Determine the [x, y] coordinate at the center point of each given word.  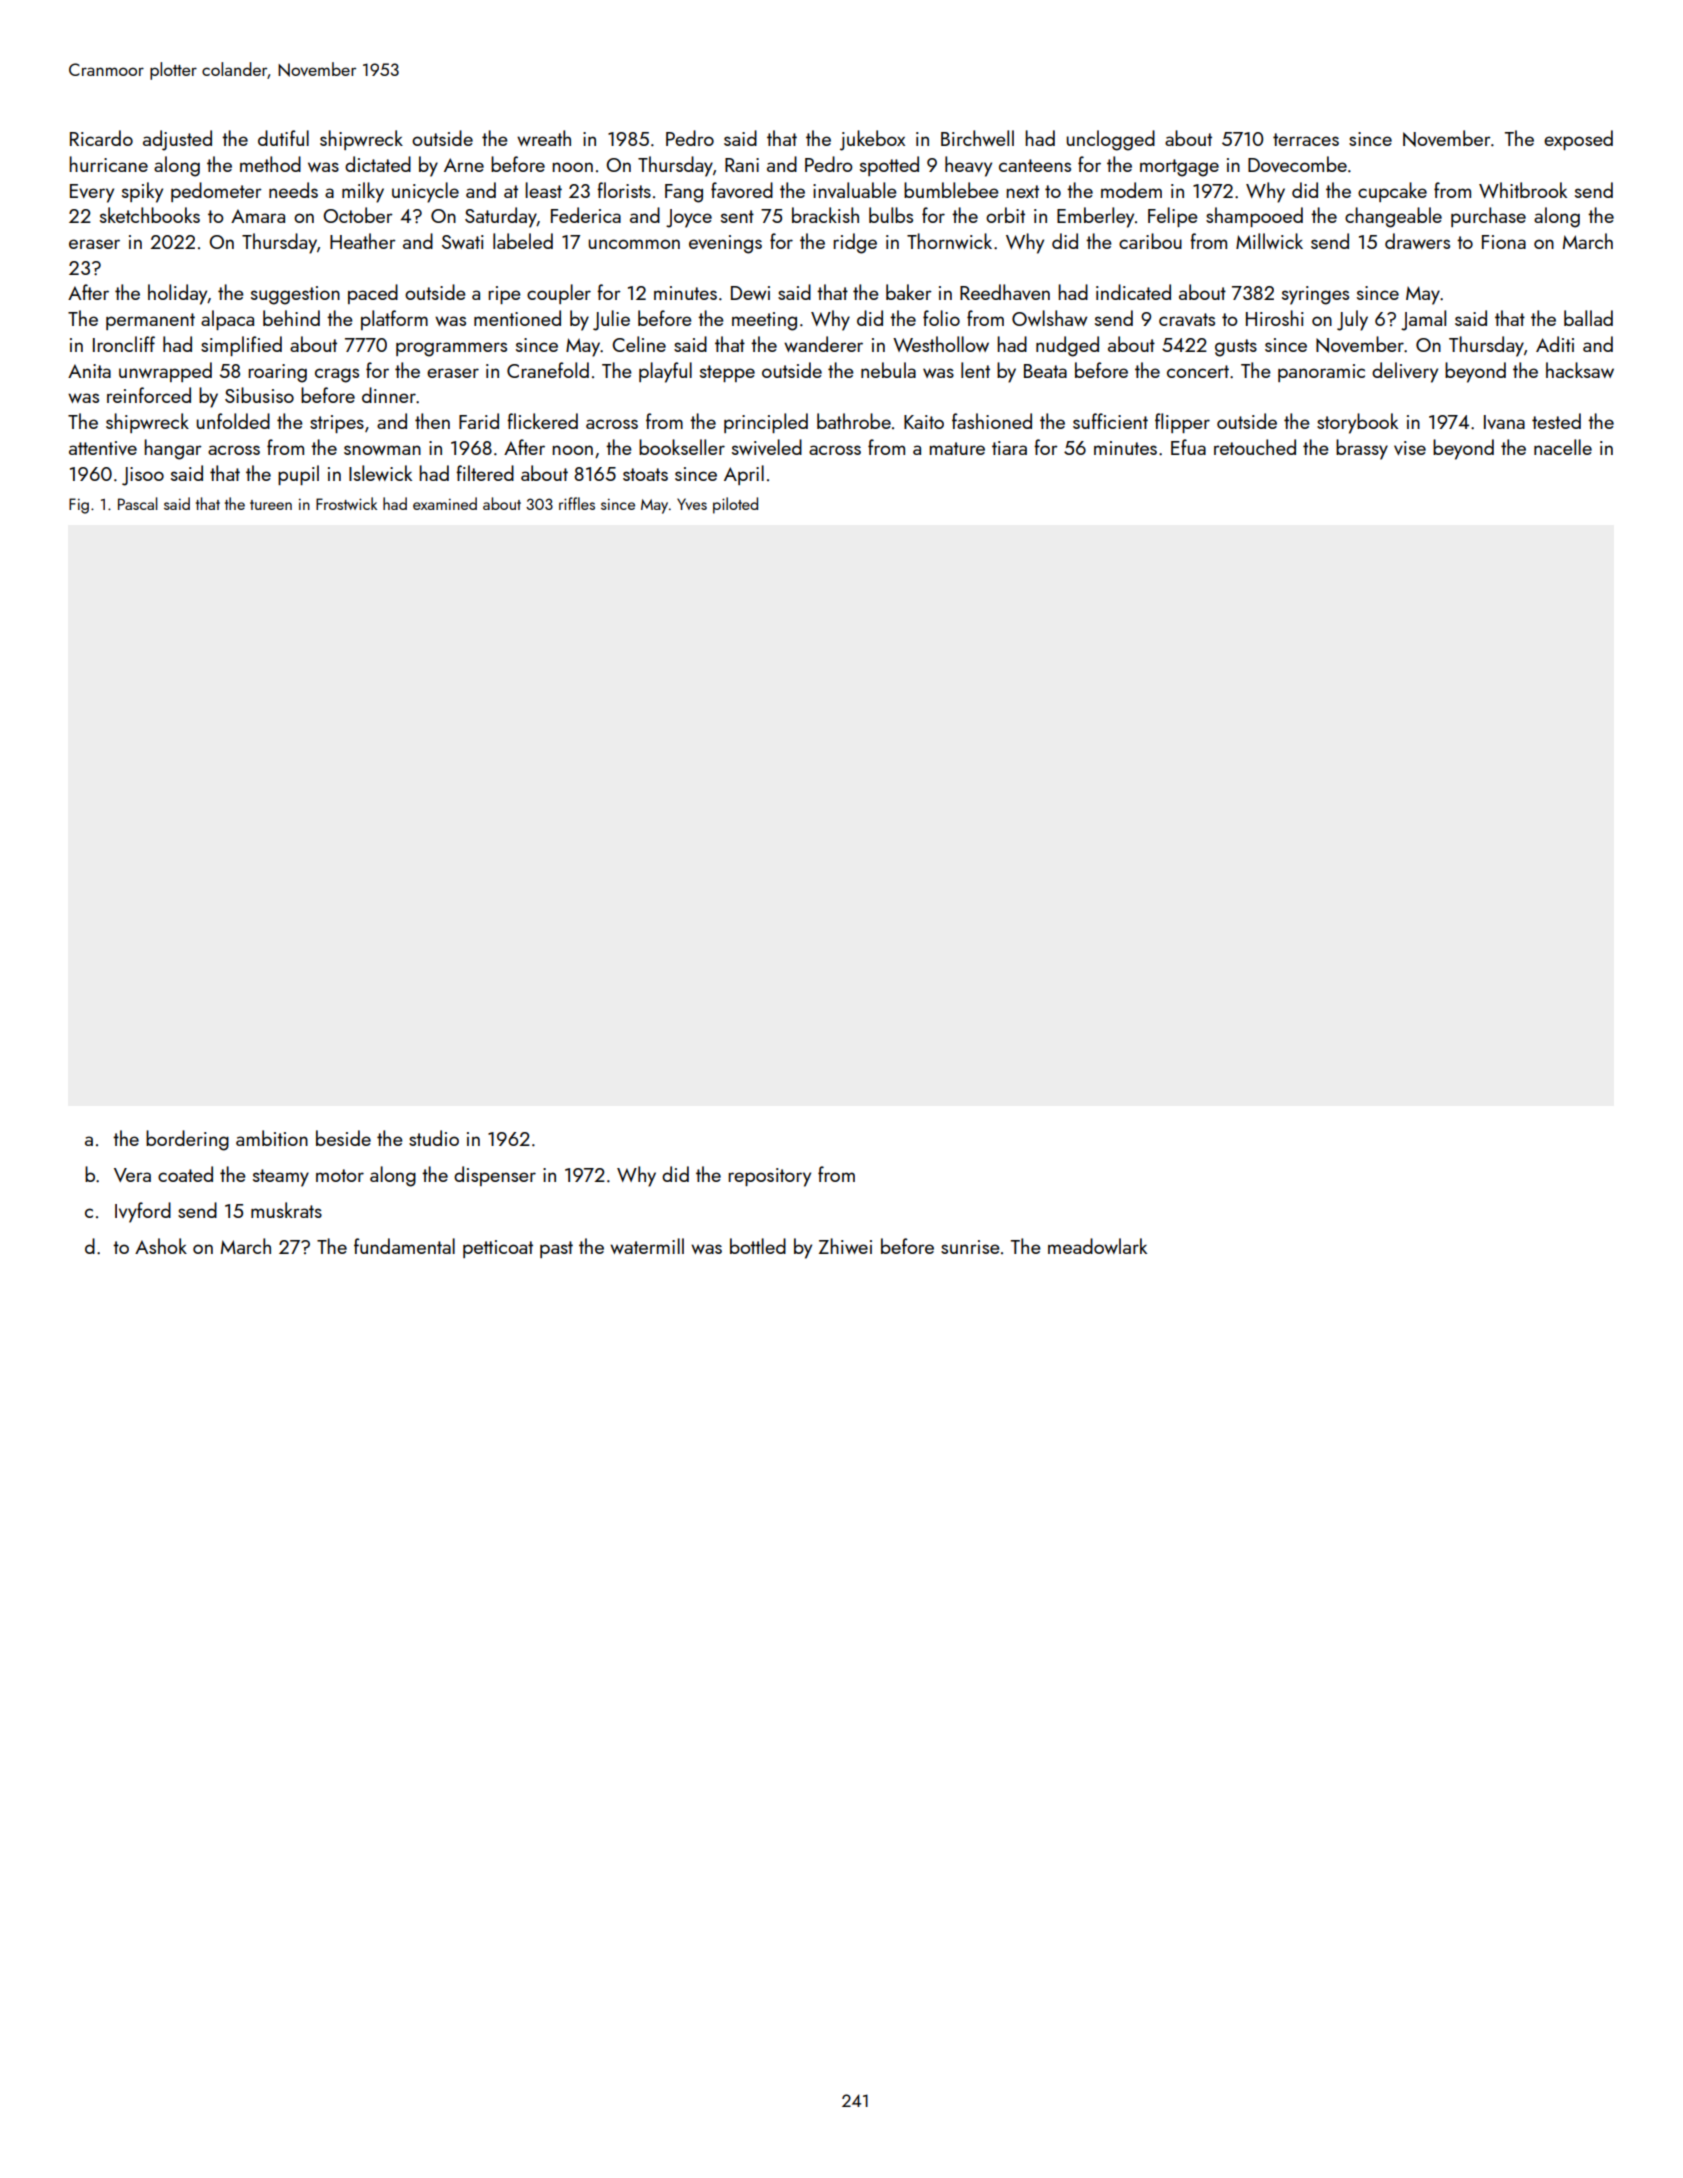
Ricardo [101, 138]
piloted [735, 505]
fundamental [404, 1246]
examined [445, 503]
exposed [1578, 140]
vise [1410, 448]
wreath [544, 138]
